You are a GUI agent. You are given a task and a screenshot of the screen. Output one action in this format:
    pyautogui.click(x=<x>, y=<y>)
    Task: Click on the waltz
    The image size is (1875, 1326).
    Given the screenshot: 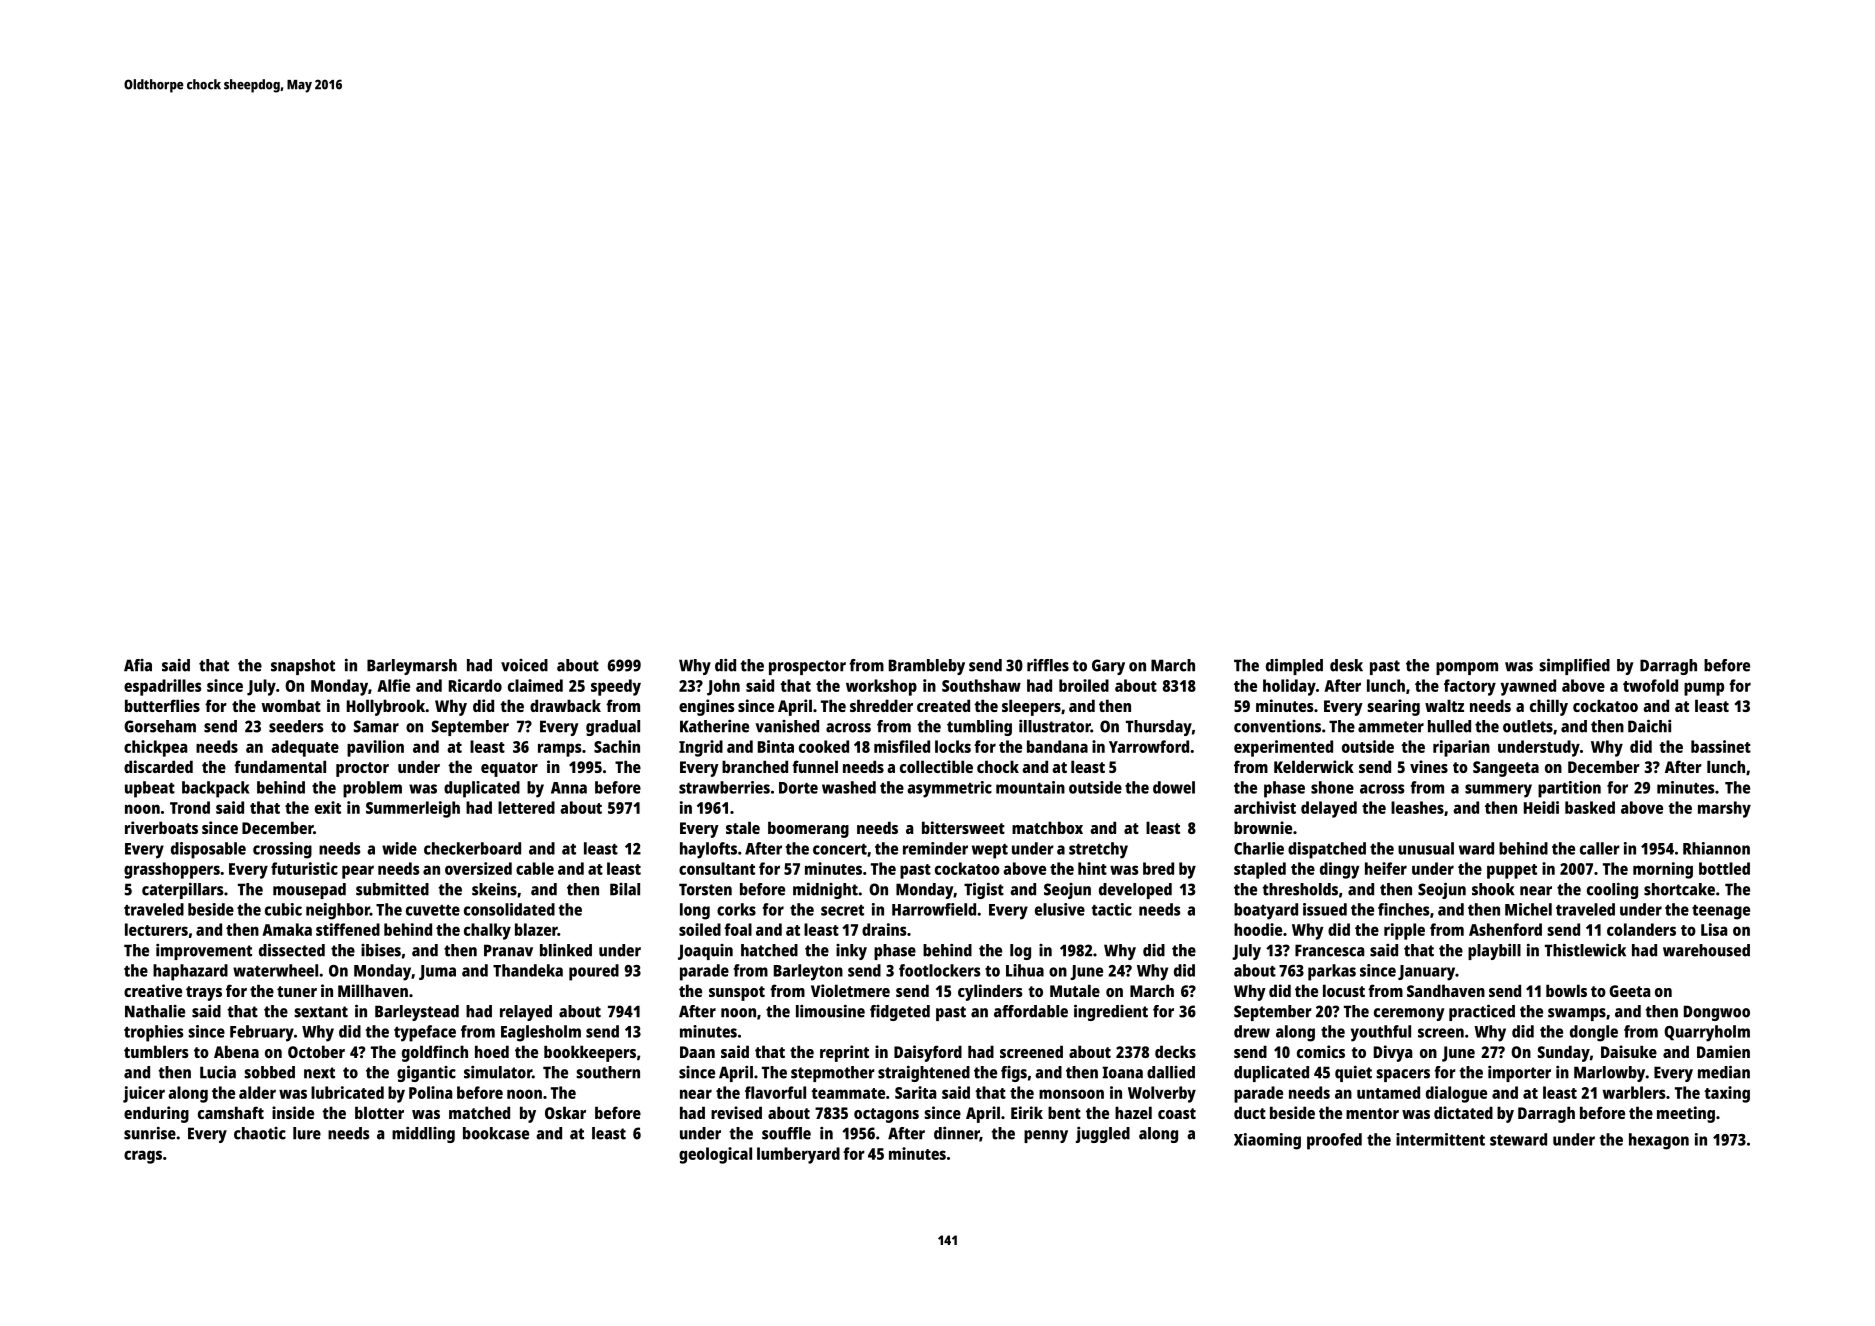 What is the action you would take?
    pyautogui.click(x=1444, y=705)
